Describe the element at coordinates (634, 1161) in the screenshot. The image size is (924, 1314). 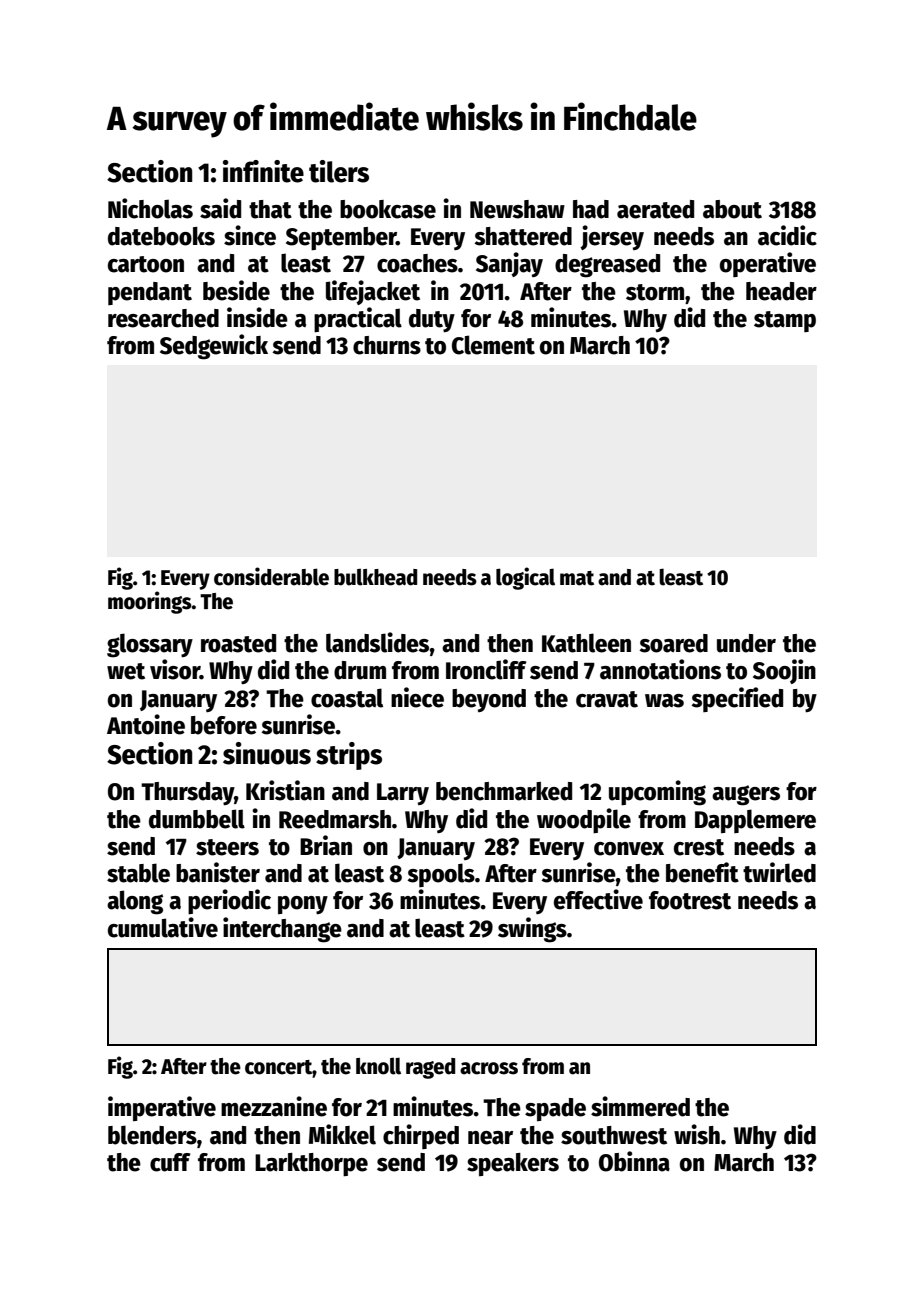
I see `Obinna` at that location.
